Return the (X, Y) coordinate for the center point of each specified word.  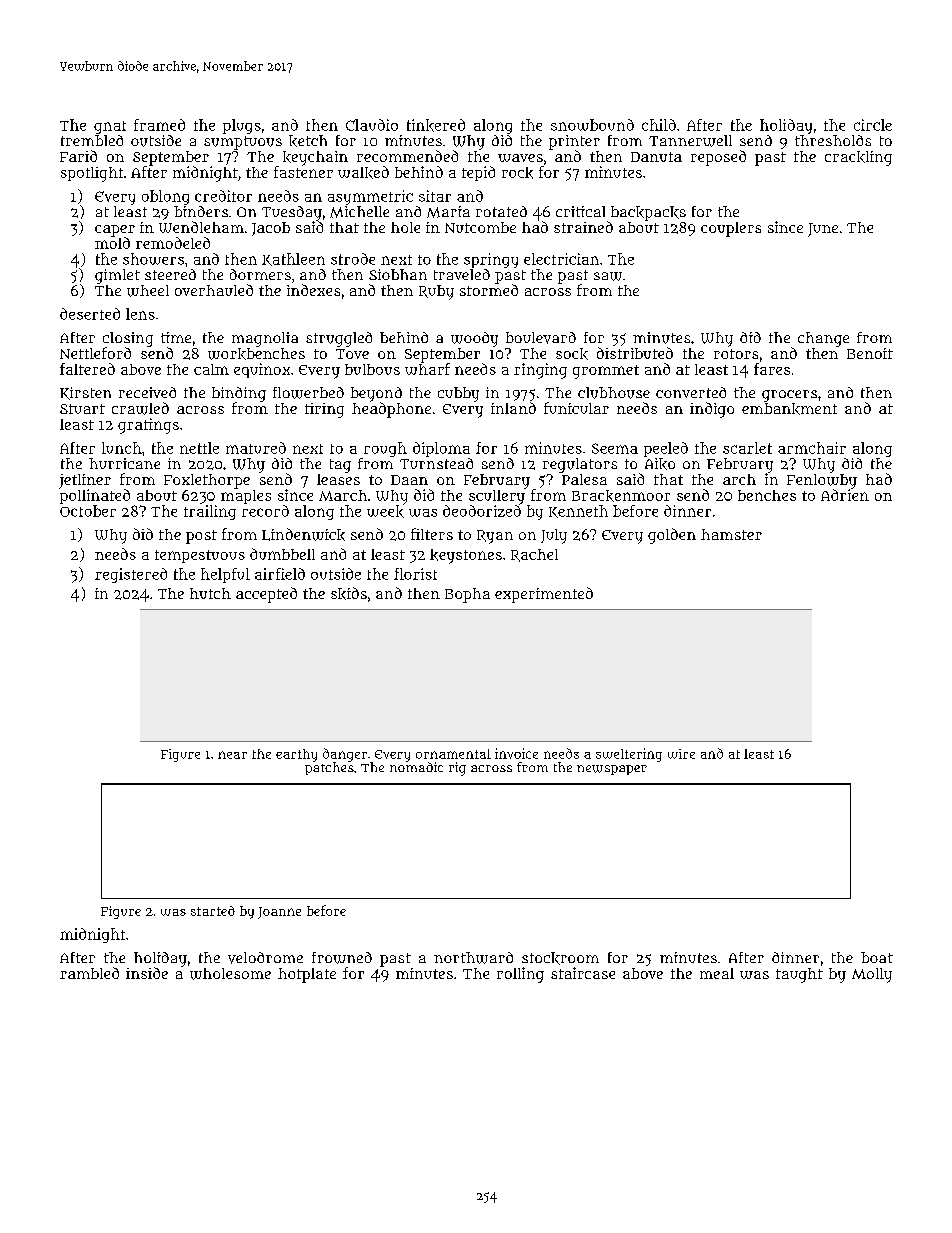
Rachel (534, 555)
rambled (89, 973)
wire (681, 754)
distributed (635, 353)
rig (457, 769)
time (176, 337)
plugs (242, 126)
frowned (342, 958)
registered (131, 575)
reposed (718, 158)
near (232, 755)
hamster (731, 534)
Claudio (372, 125)
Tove (352, 354)
